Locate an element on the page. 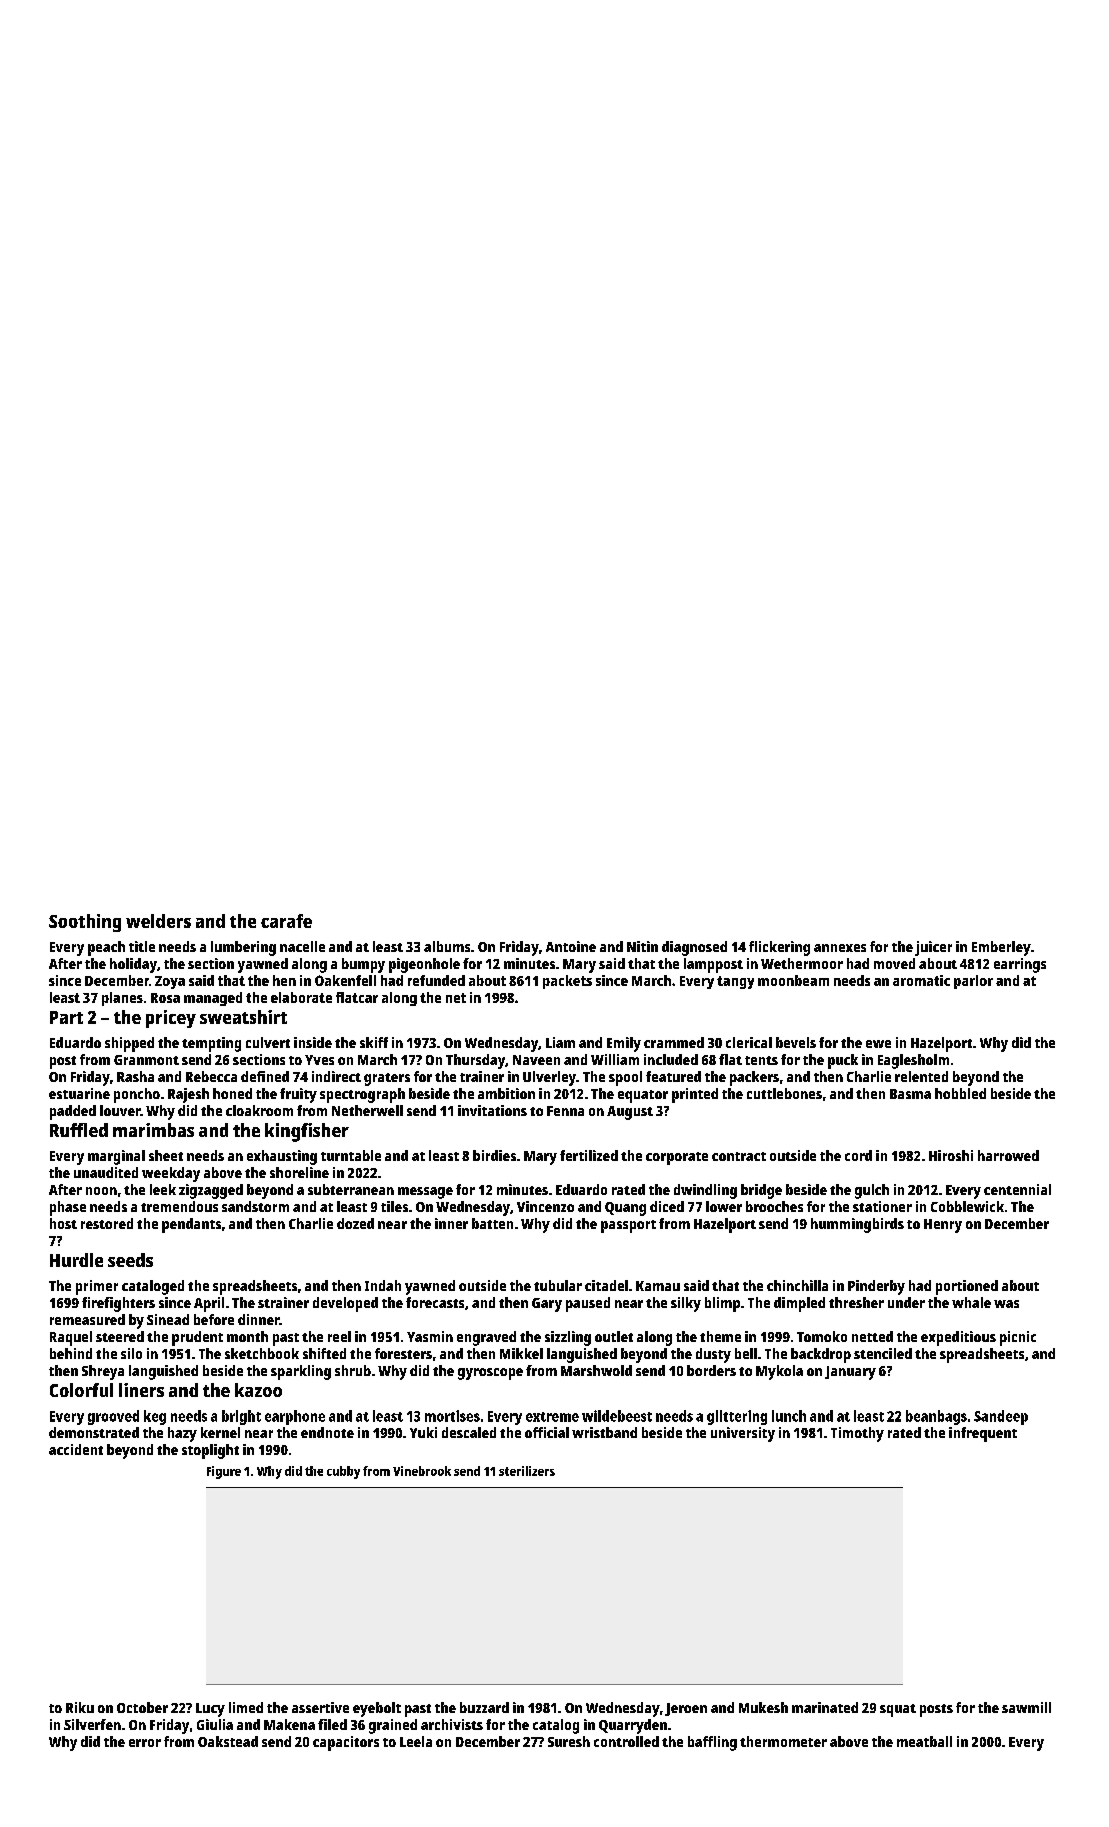 The image size is (1109, 1827). centennial is located at coordinates (1017, 1189).
